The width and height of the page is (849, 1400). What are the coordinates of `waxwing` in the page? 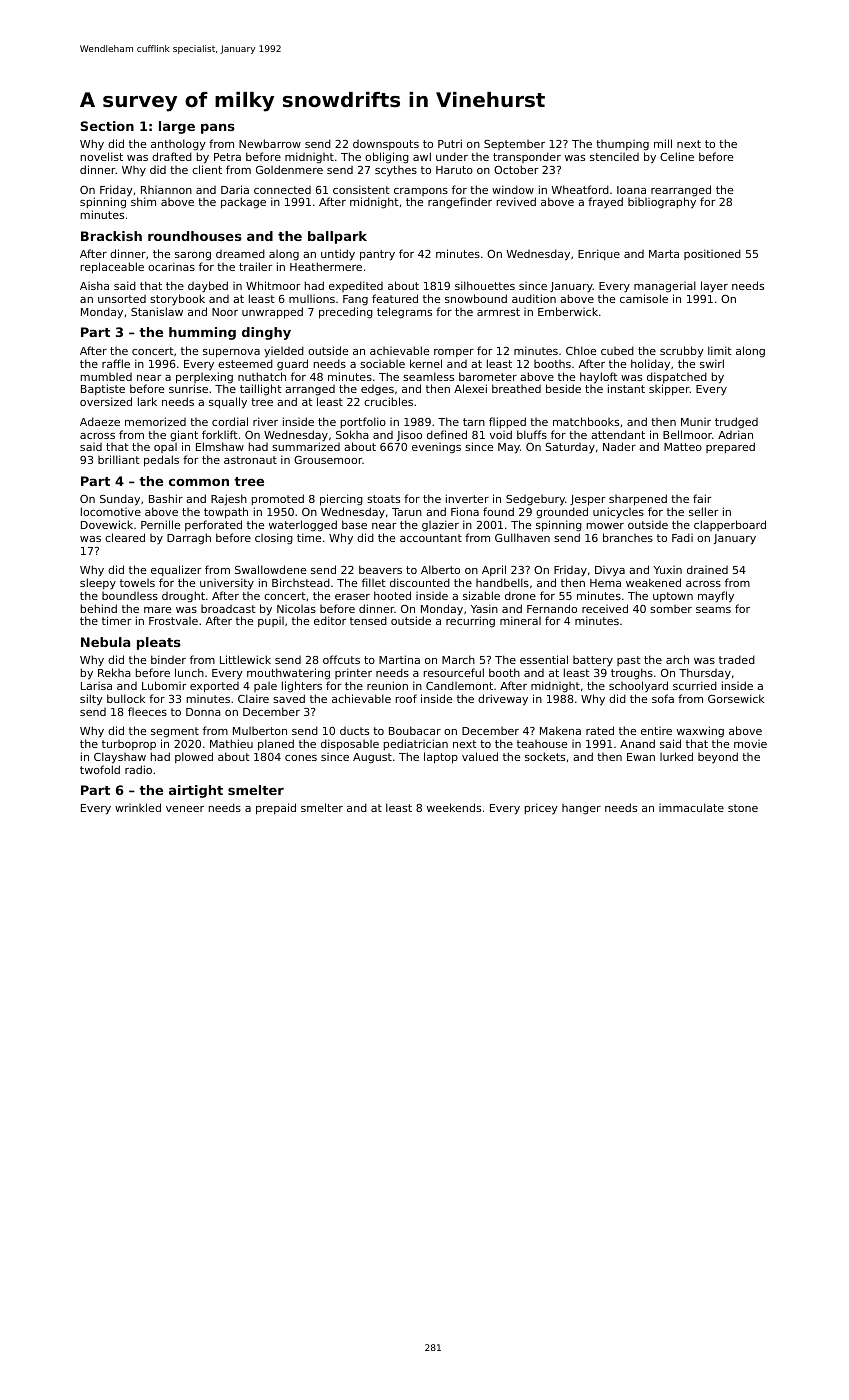 It's located at (700, 732).
